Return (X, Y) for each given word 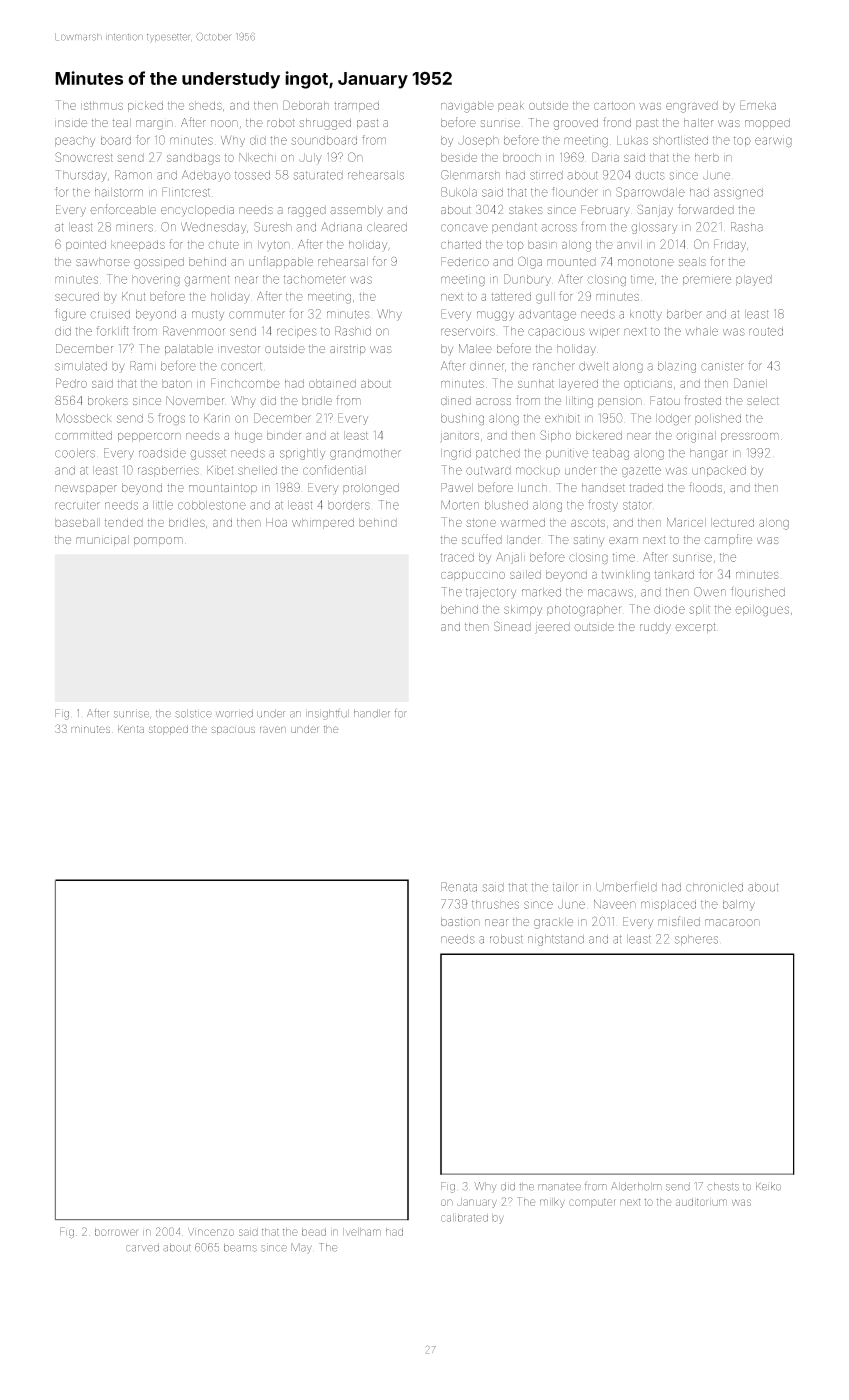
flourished (758, 591)
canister (722, 366)
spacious (233, 730)
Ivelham (362, 1232)
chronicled (714, 887)
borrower (117, 1232)
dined (456, 400)
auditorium (701, 1202)
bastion (460, 921)
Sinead (512, 626)
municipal (102, 540)
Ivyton (274, 246)
